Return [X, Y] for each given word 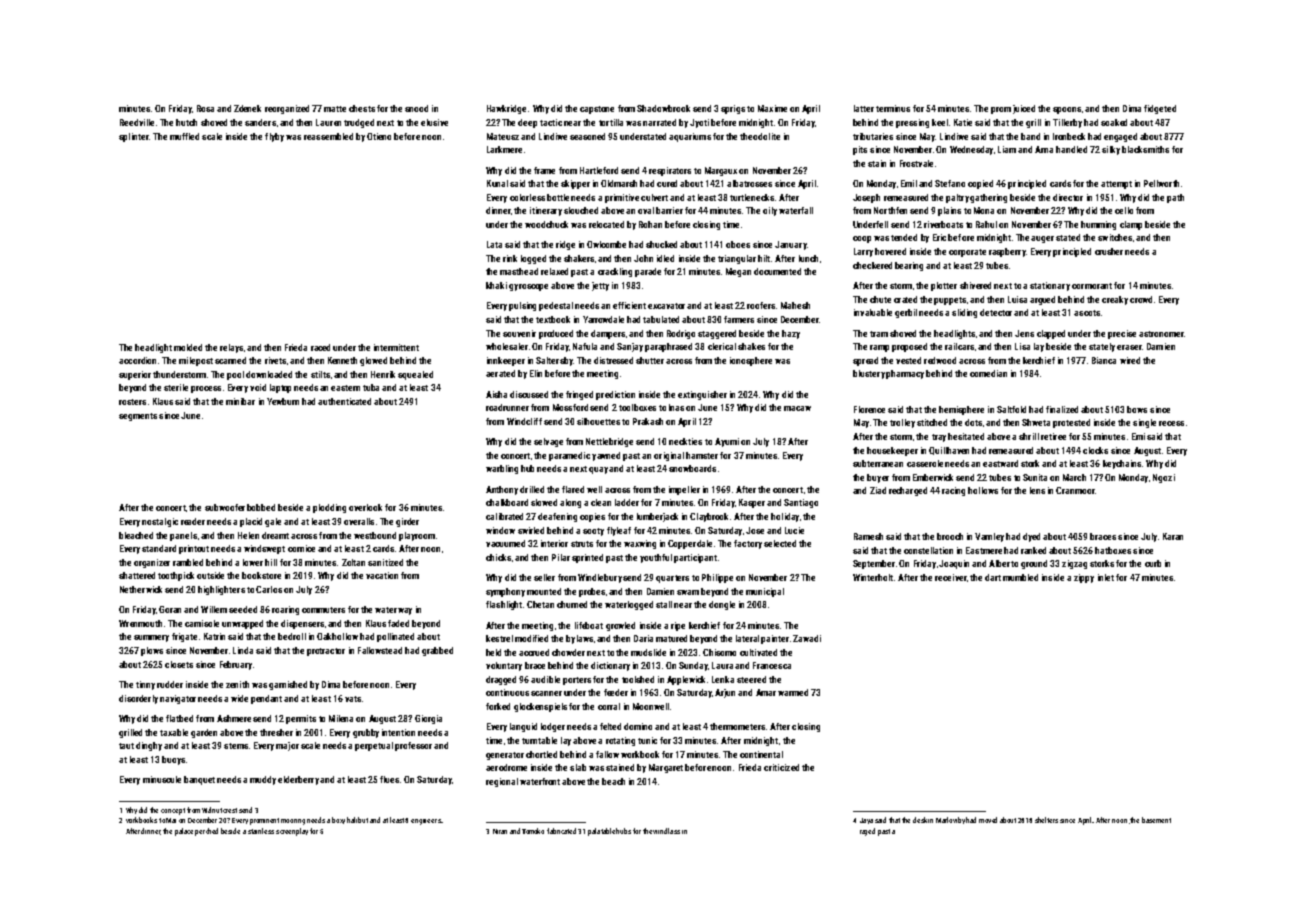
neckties [685, 441]
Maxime [772, 108]
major [287, 746]
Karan [1173, 536]
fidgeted [1160, 109]
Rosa [205, 108]
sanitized [385, 562]
